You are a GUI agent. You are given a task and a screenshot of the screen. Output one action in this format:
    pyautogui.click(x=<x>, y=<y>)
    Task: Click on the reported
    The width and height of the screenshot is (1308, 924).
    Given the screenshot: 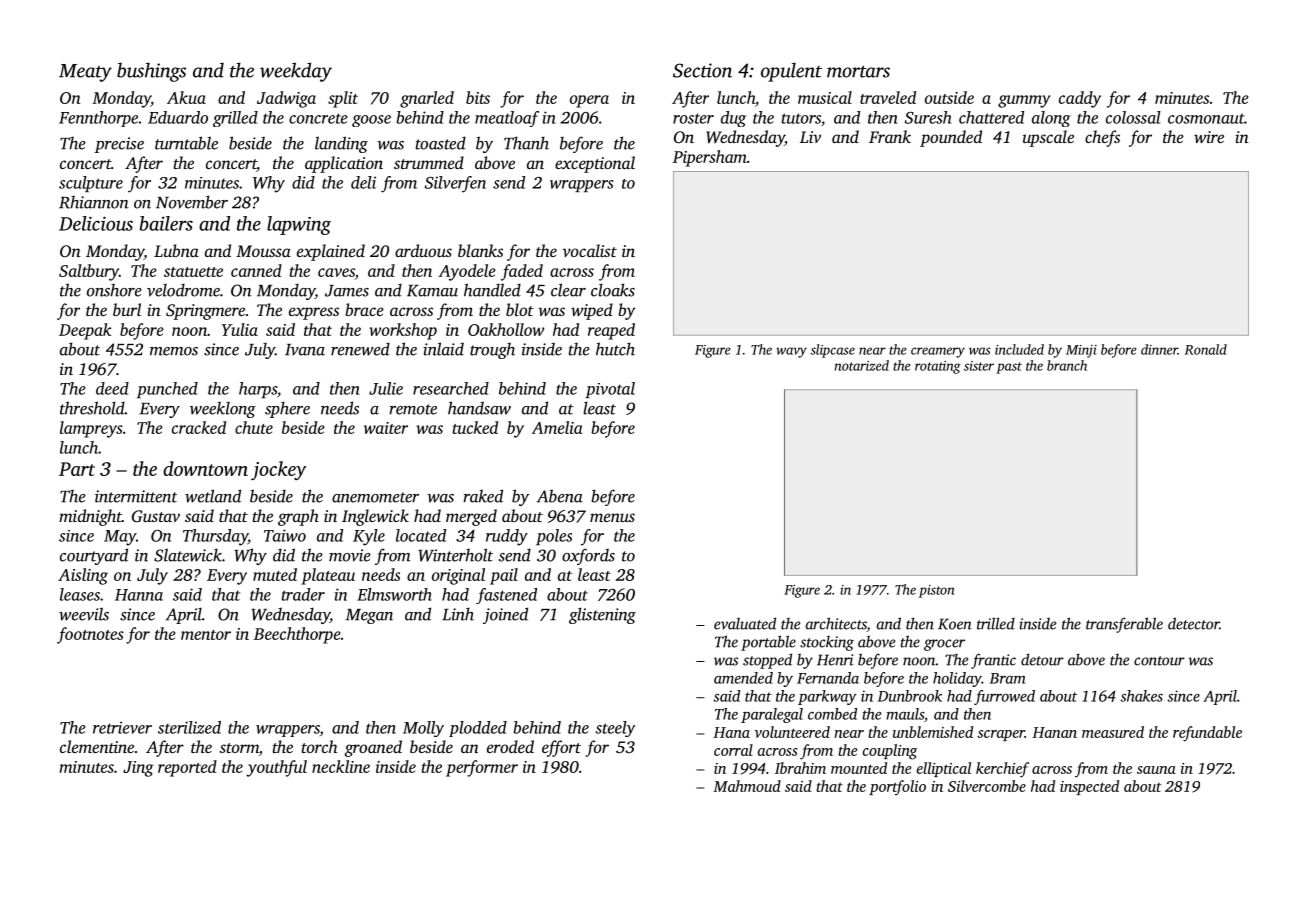 What is the action you would take?
    pyautogui.click(x=187, y=768)
